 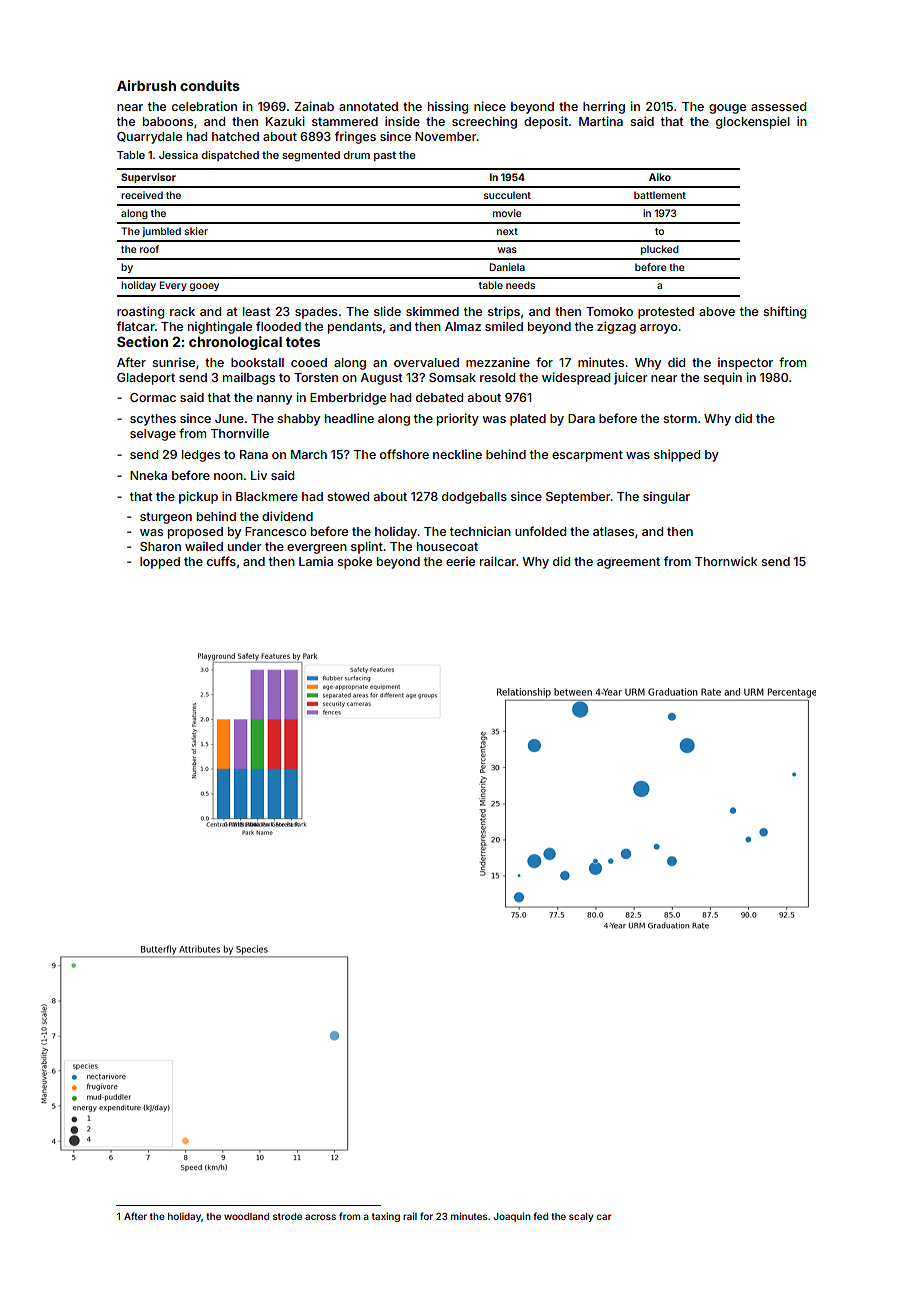 I want to click on fringes, so click(x=355, y=137).
